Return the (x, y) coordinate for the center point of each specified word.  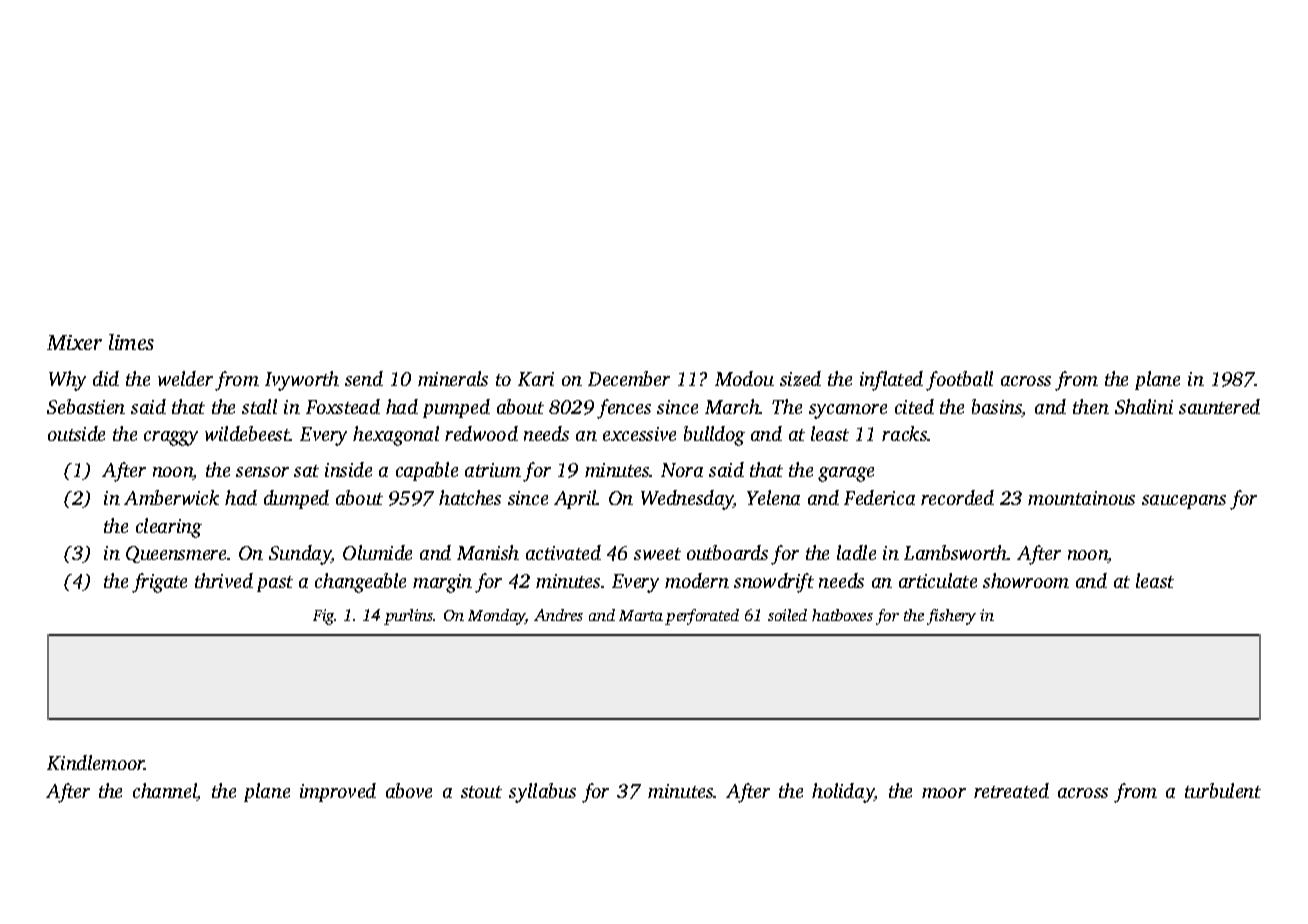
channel (165, 792)
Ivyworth (302, 381)
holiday (843, 793)
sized (800, 378)
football (959, 381)
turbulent (1223, 790)
